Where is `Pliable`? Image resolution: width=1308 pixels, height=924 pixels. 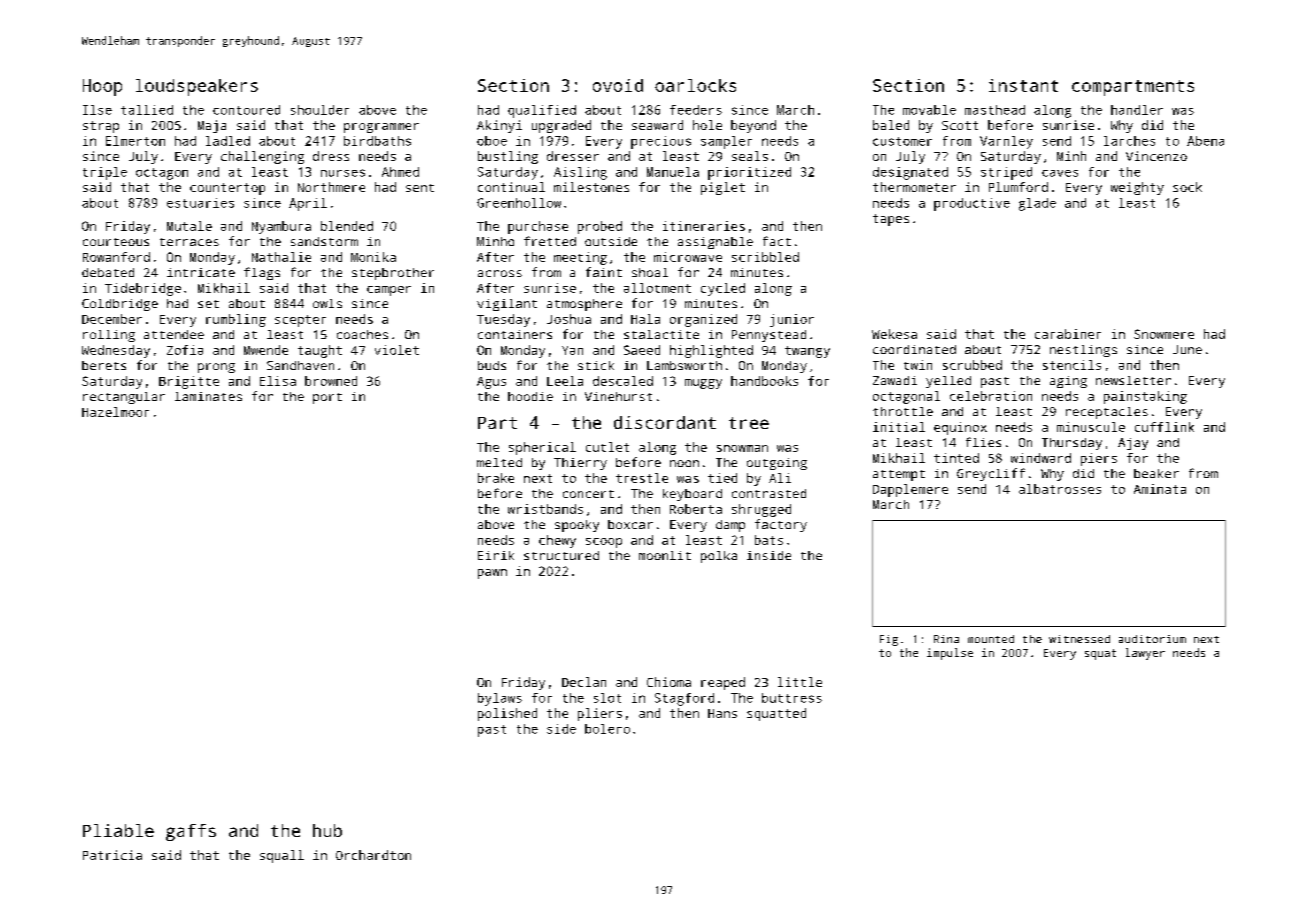
Pliable is located at coordinates (118, 830).
